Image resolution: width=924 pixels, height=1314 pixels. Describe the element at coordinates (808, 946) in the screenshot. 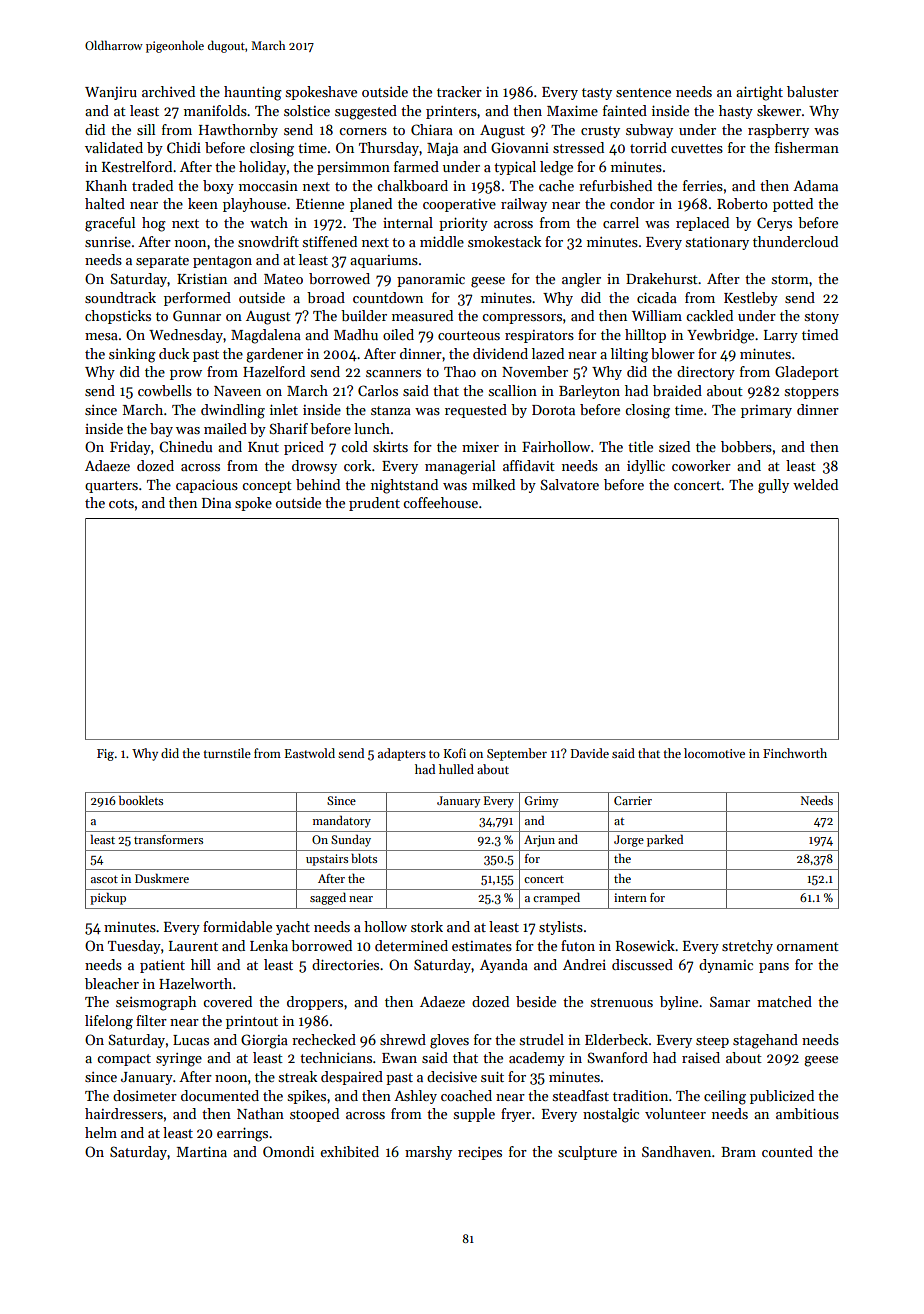

I see `ornament` at that location.
